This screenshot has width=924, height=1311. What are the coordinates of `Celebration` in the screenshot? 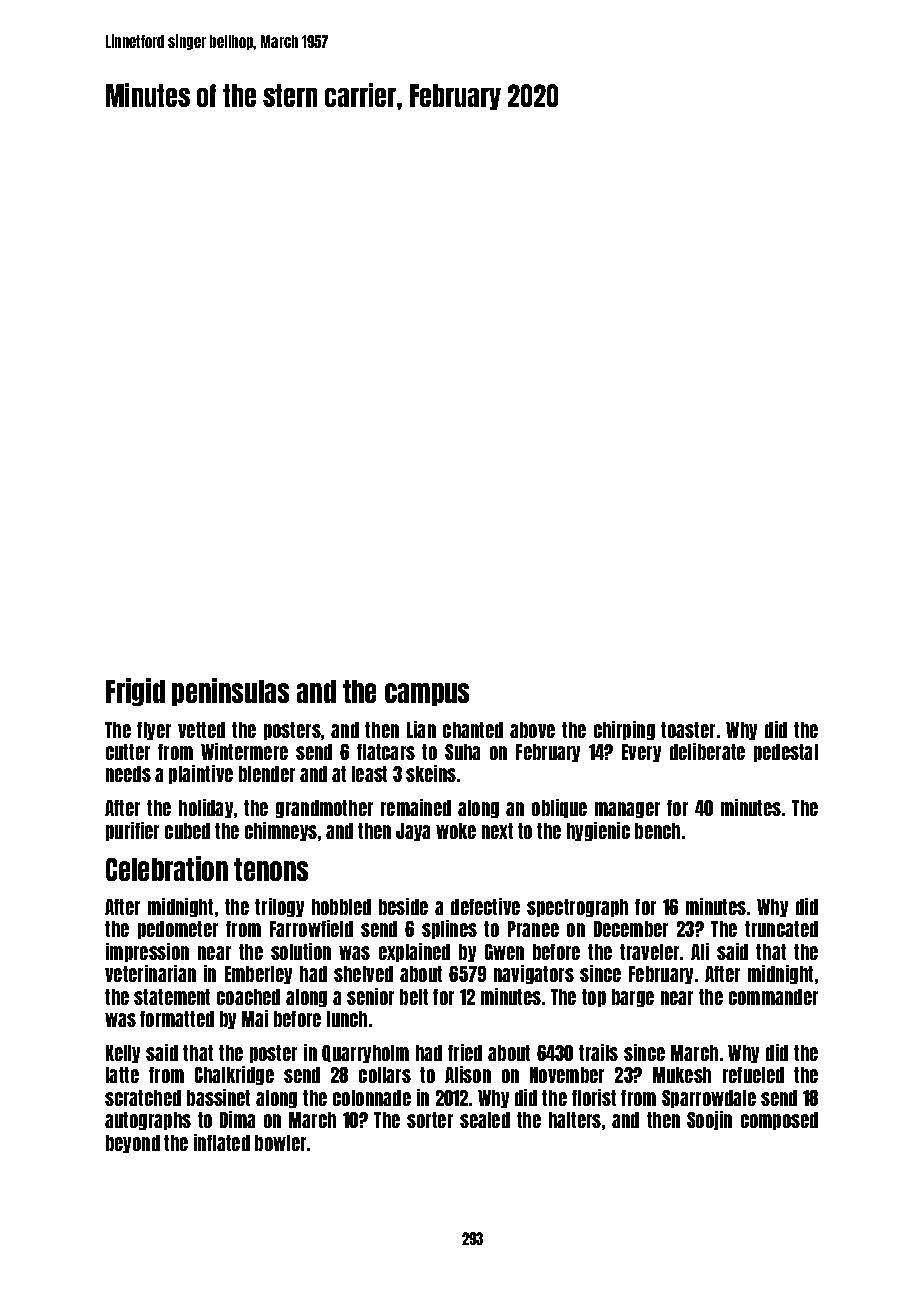 It's located at (167, 868).
